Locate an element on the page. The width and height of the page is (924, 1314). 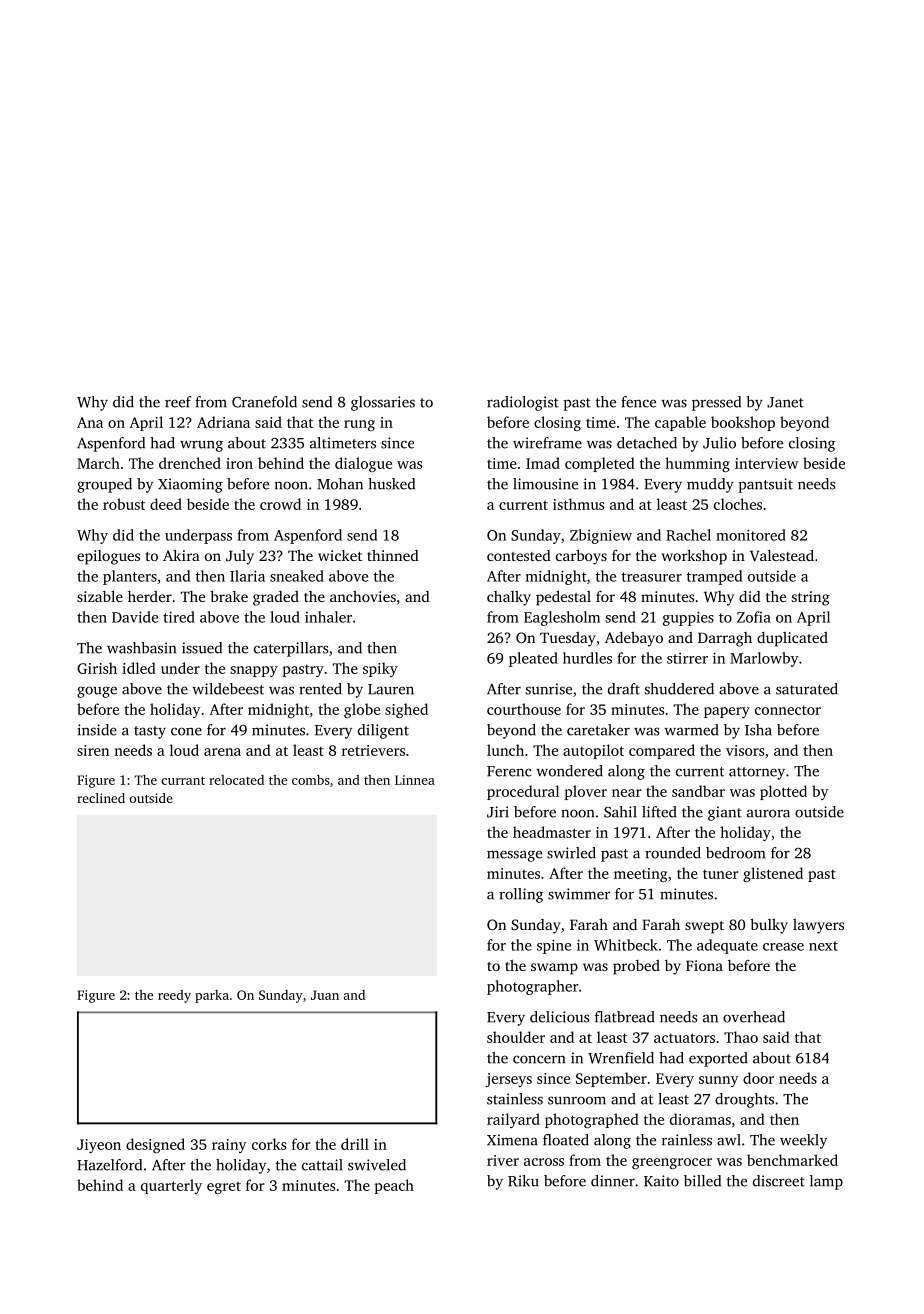
spiky is located at coordinates (380, 669).
